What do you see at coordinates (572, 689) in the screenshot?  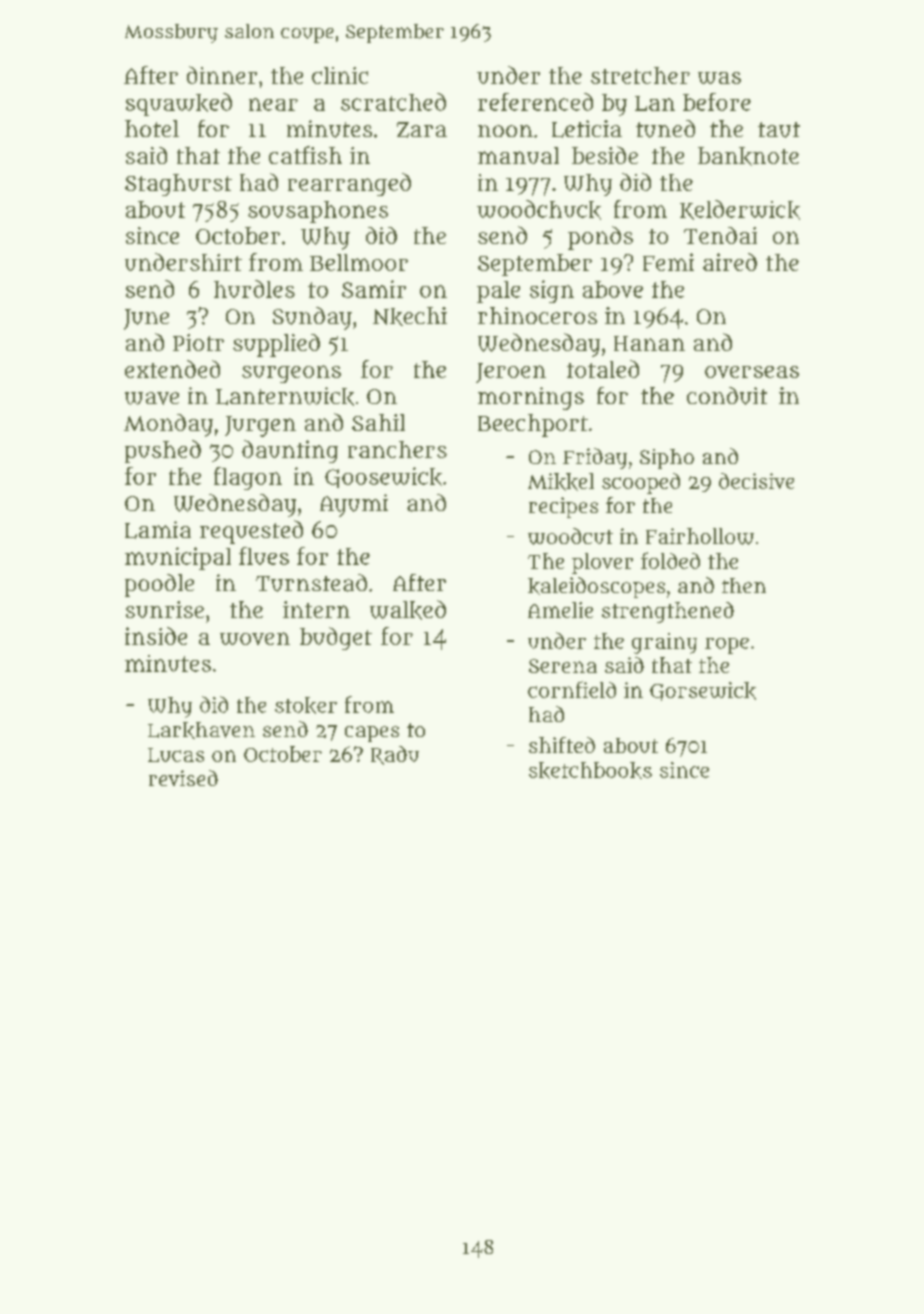 I see `cornfield` at bounding box center [572, 689].
